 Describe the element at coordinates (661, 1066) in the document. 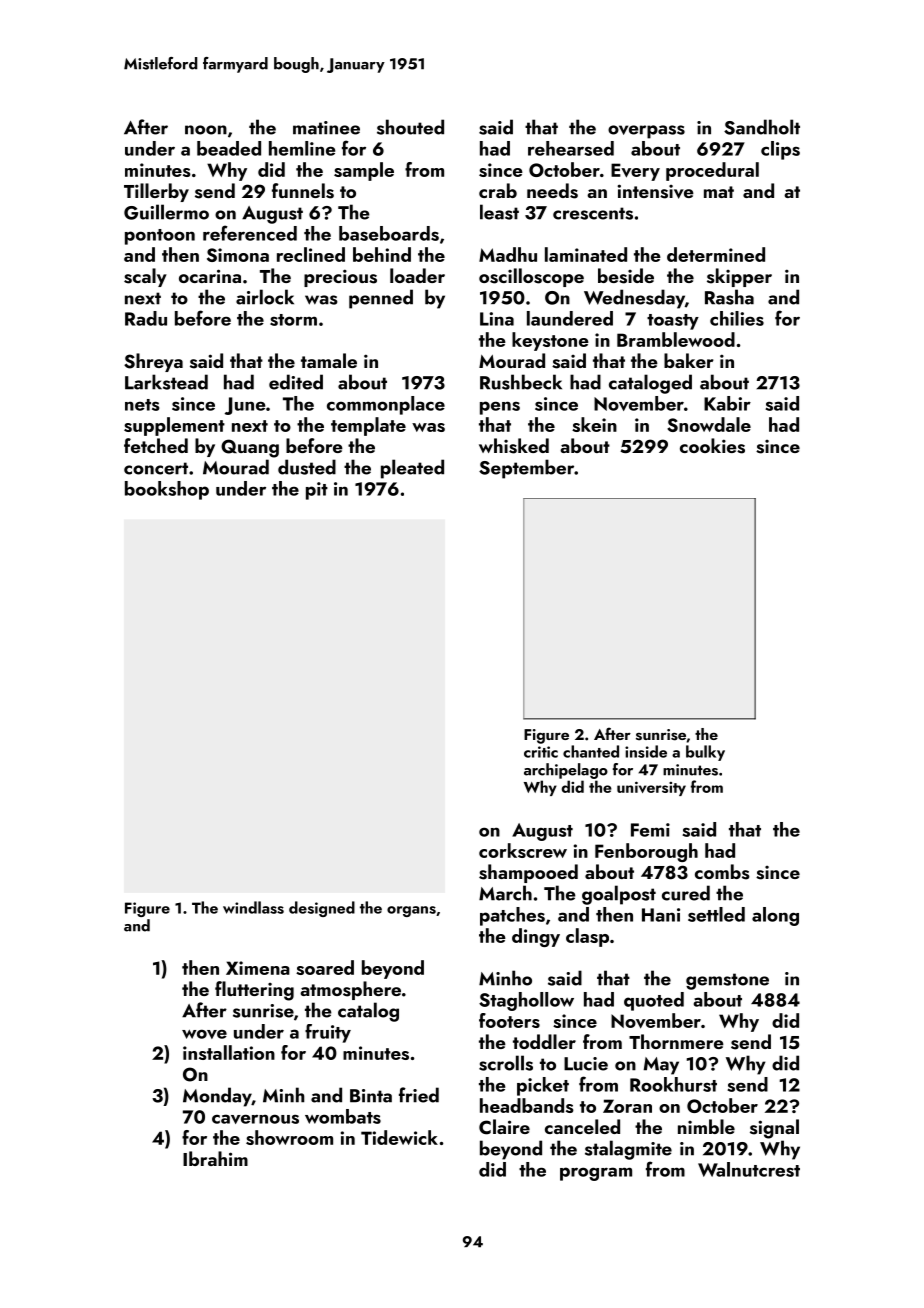

I see `May` at that location.
